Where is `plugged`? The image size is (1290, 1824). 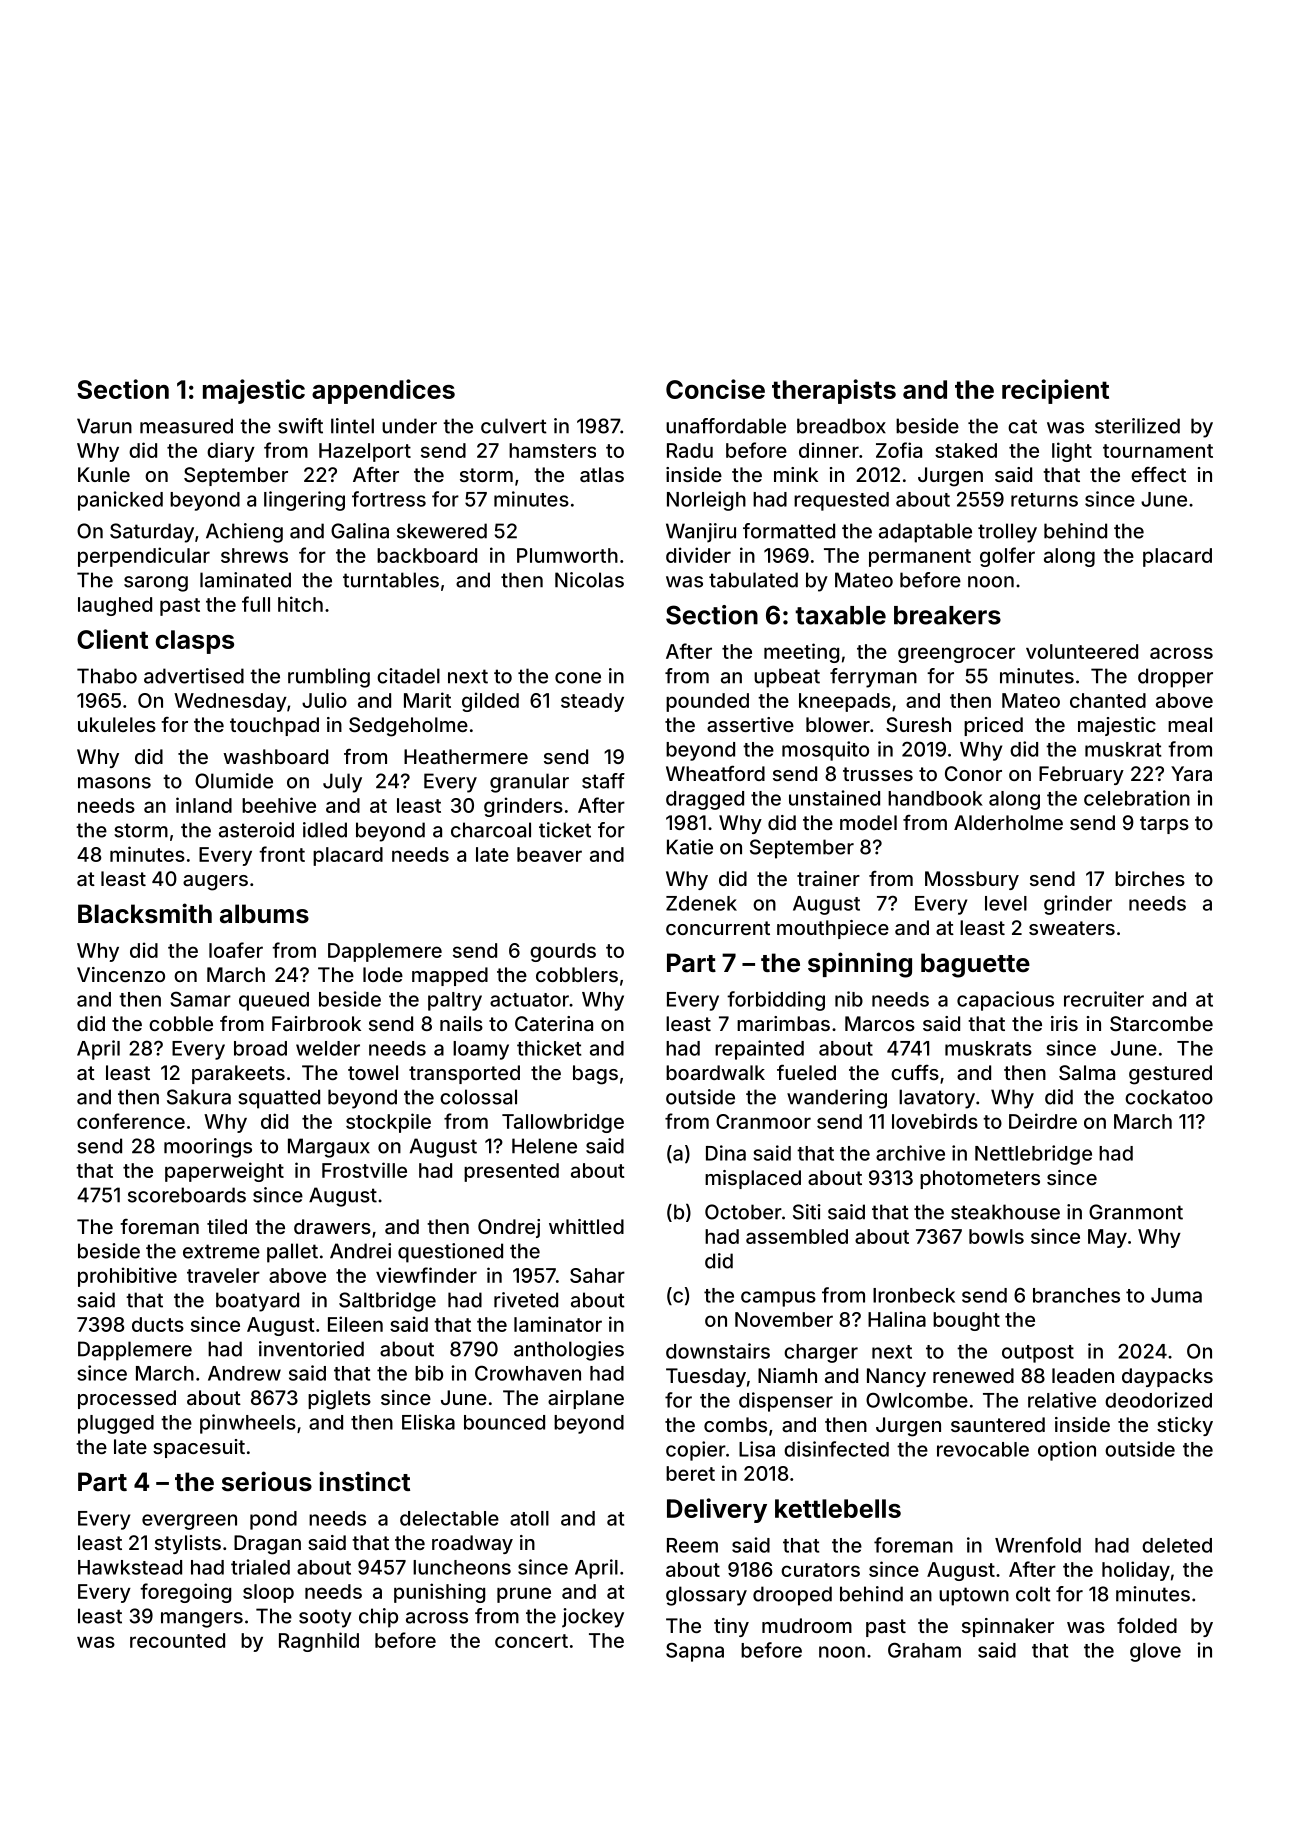 plugged is located at coordinates (116, 1424).
